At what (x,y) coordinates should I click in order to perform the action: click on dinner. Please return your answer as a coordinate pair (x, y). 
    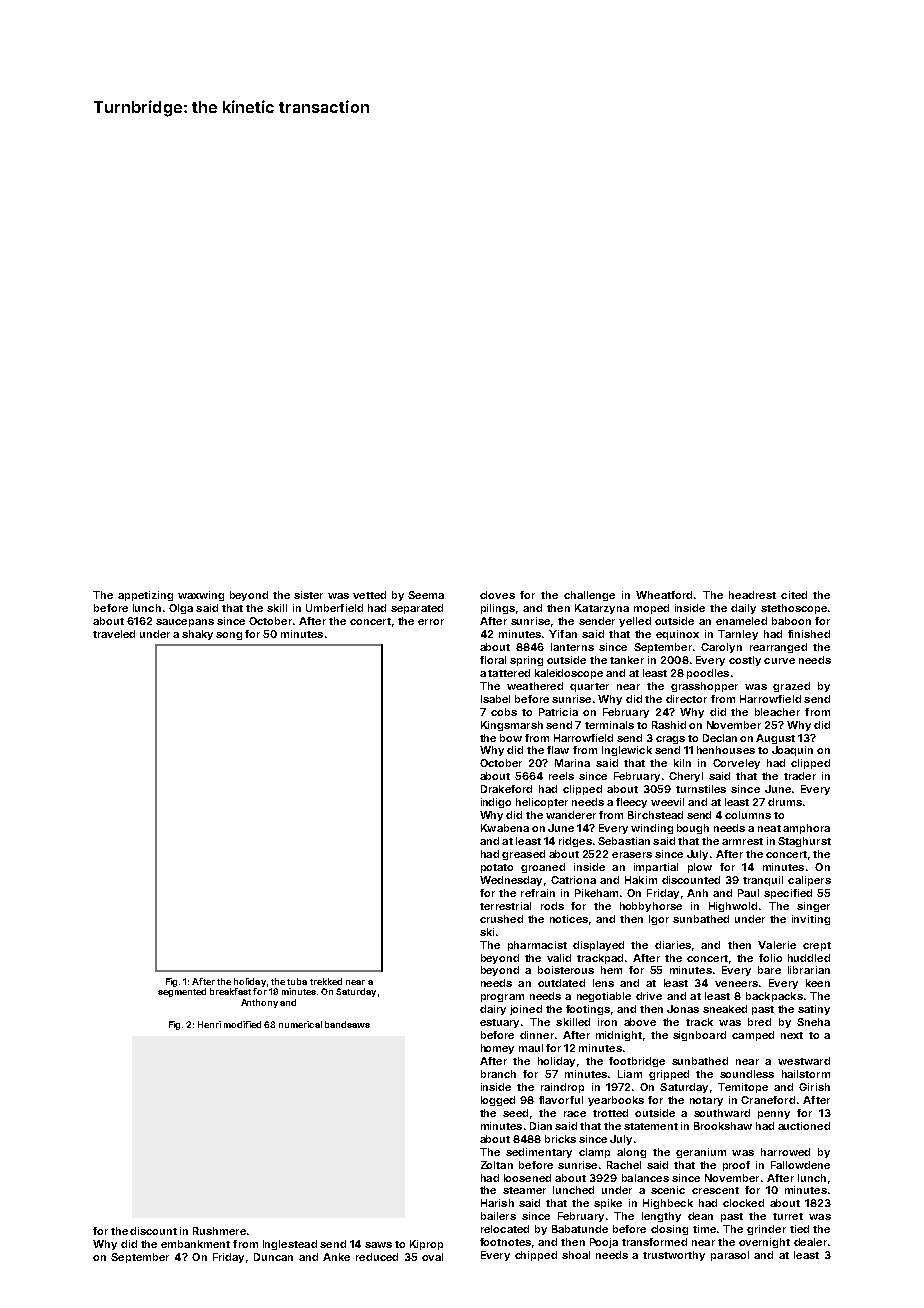
    Looking at the image, I should click on (537, 1035).
